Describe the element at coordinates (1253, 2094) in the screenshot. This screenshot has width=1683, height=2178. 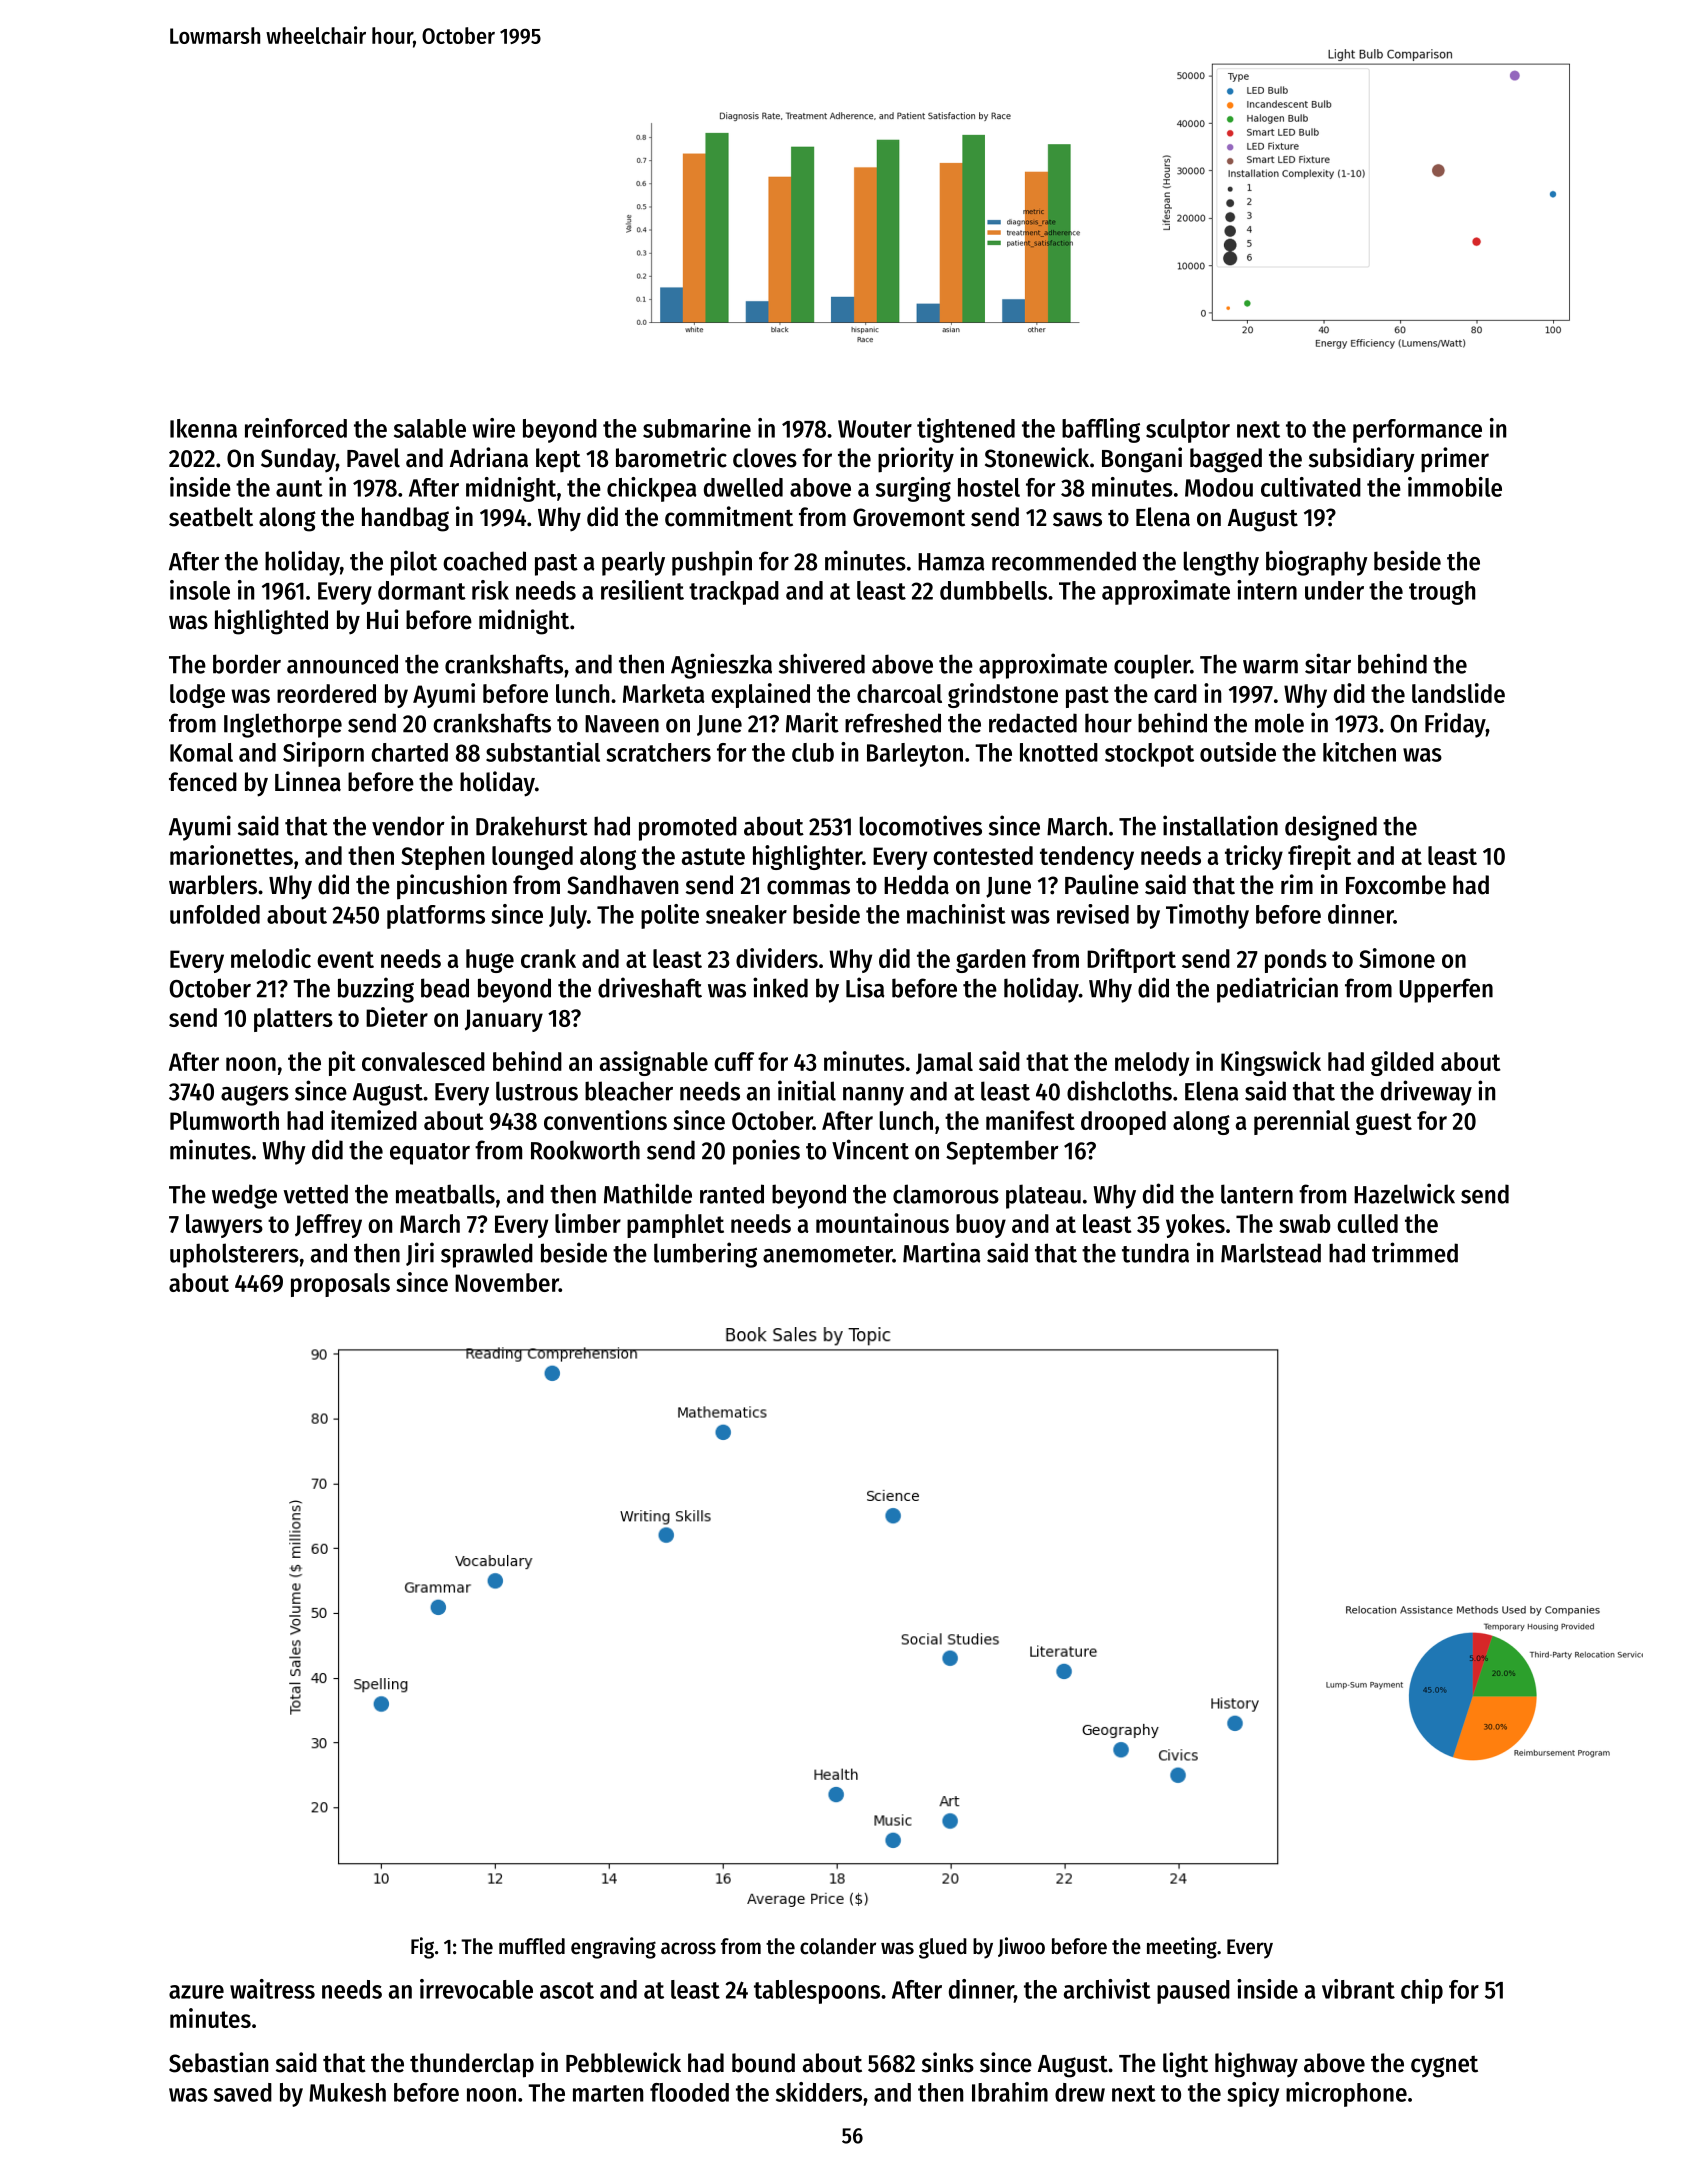
I see `spicy` at that location.
